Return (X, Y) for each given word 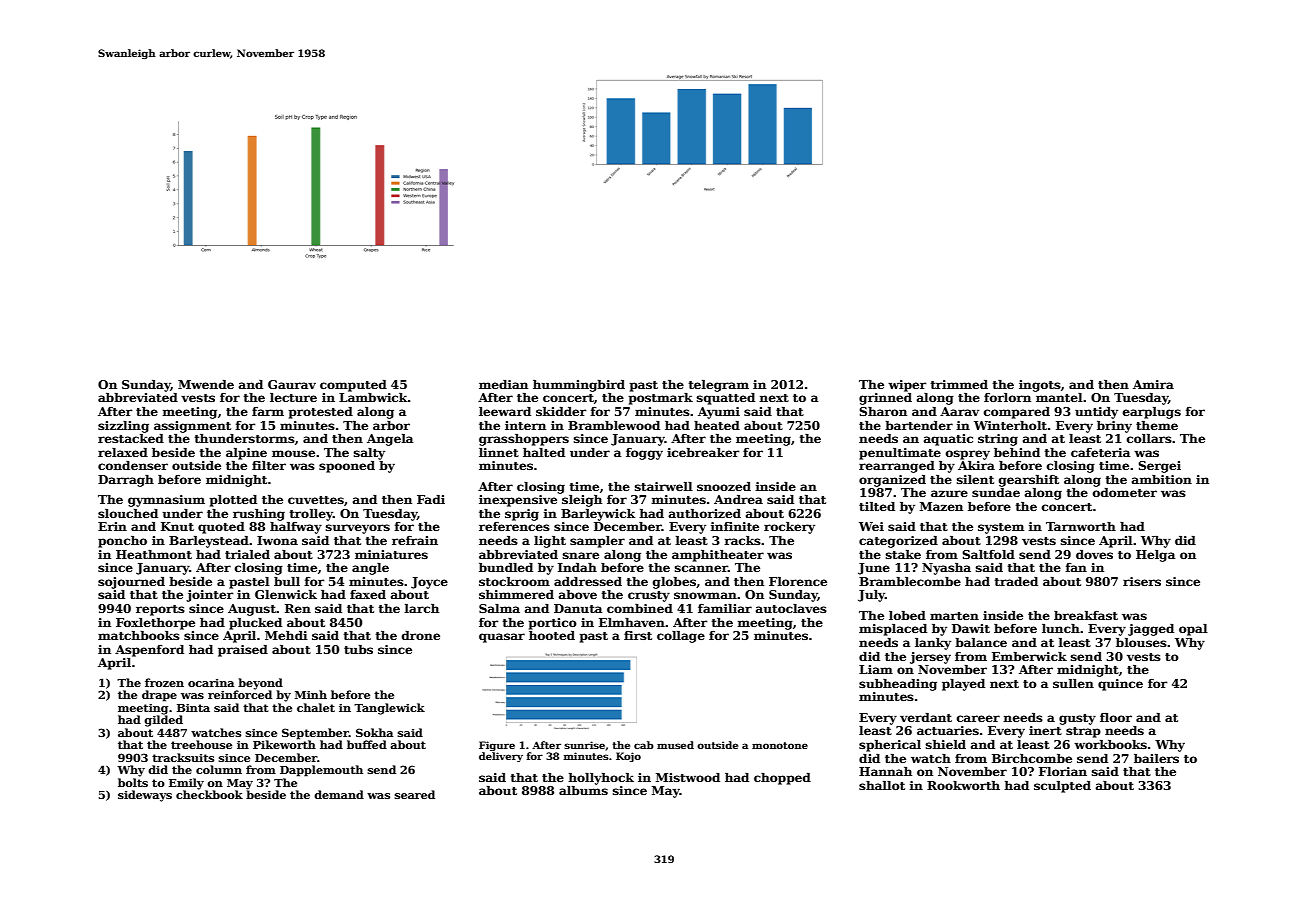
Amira (1153, 384)
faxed (368, 594)
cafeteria (1100, 452)
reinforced (240, 694)
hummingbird (579, 386)
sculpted (1062, 787)
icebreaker (703, 452)
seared (415, 794)
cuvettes (316, 500)
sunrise (584, 745)
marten (954, 616)
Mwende (206, 384)
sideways (145, 796)
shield (946, 744)
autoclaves (791, 608)
